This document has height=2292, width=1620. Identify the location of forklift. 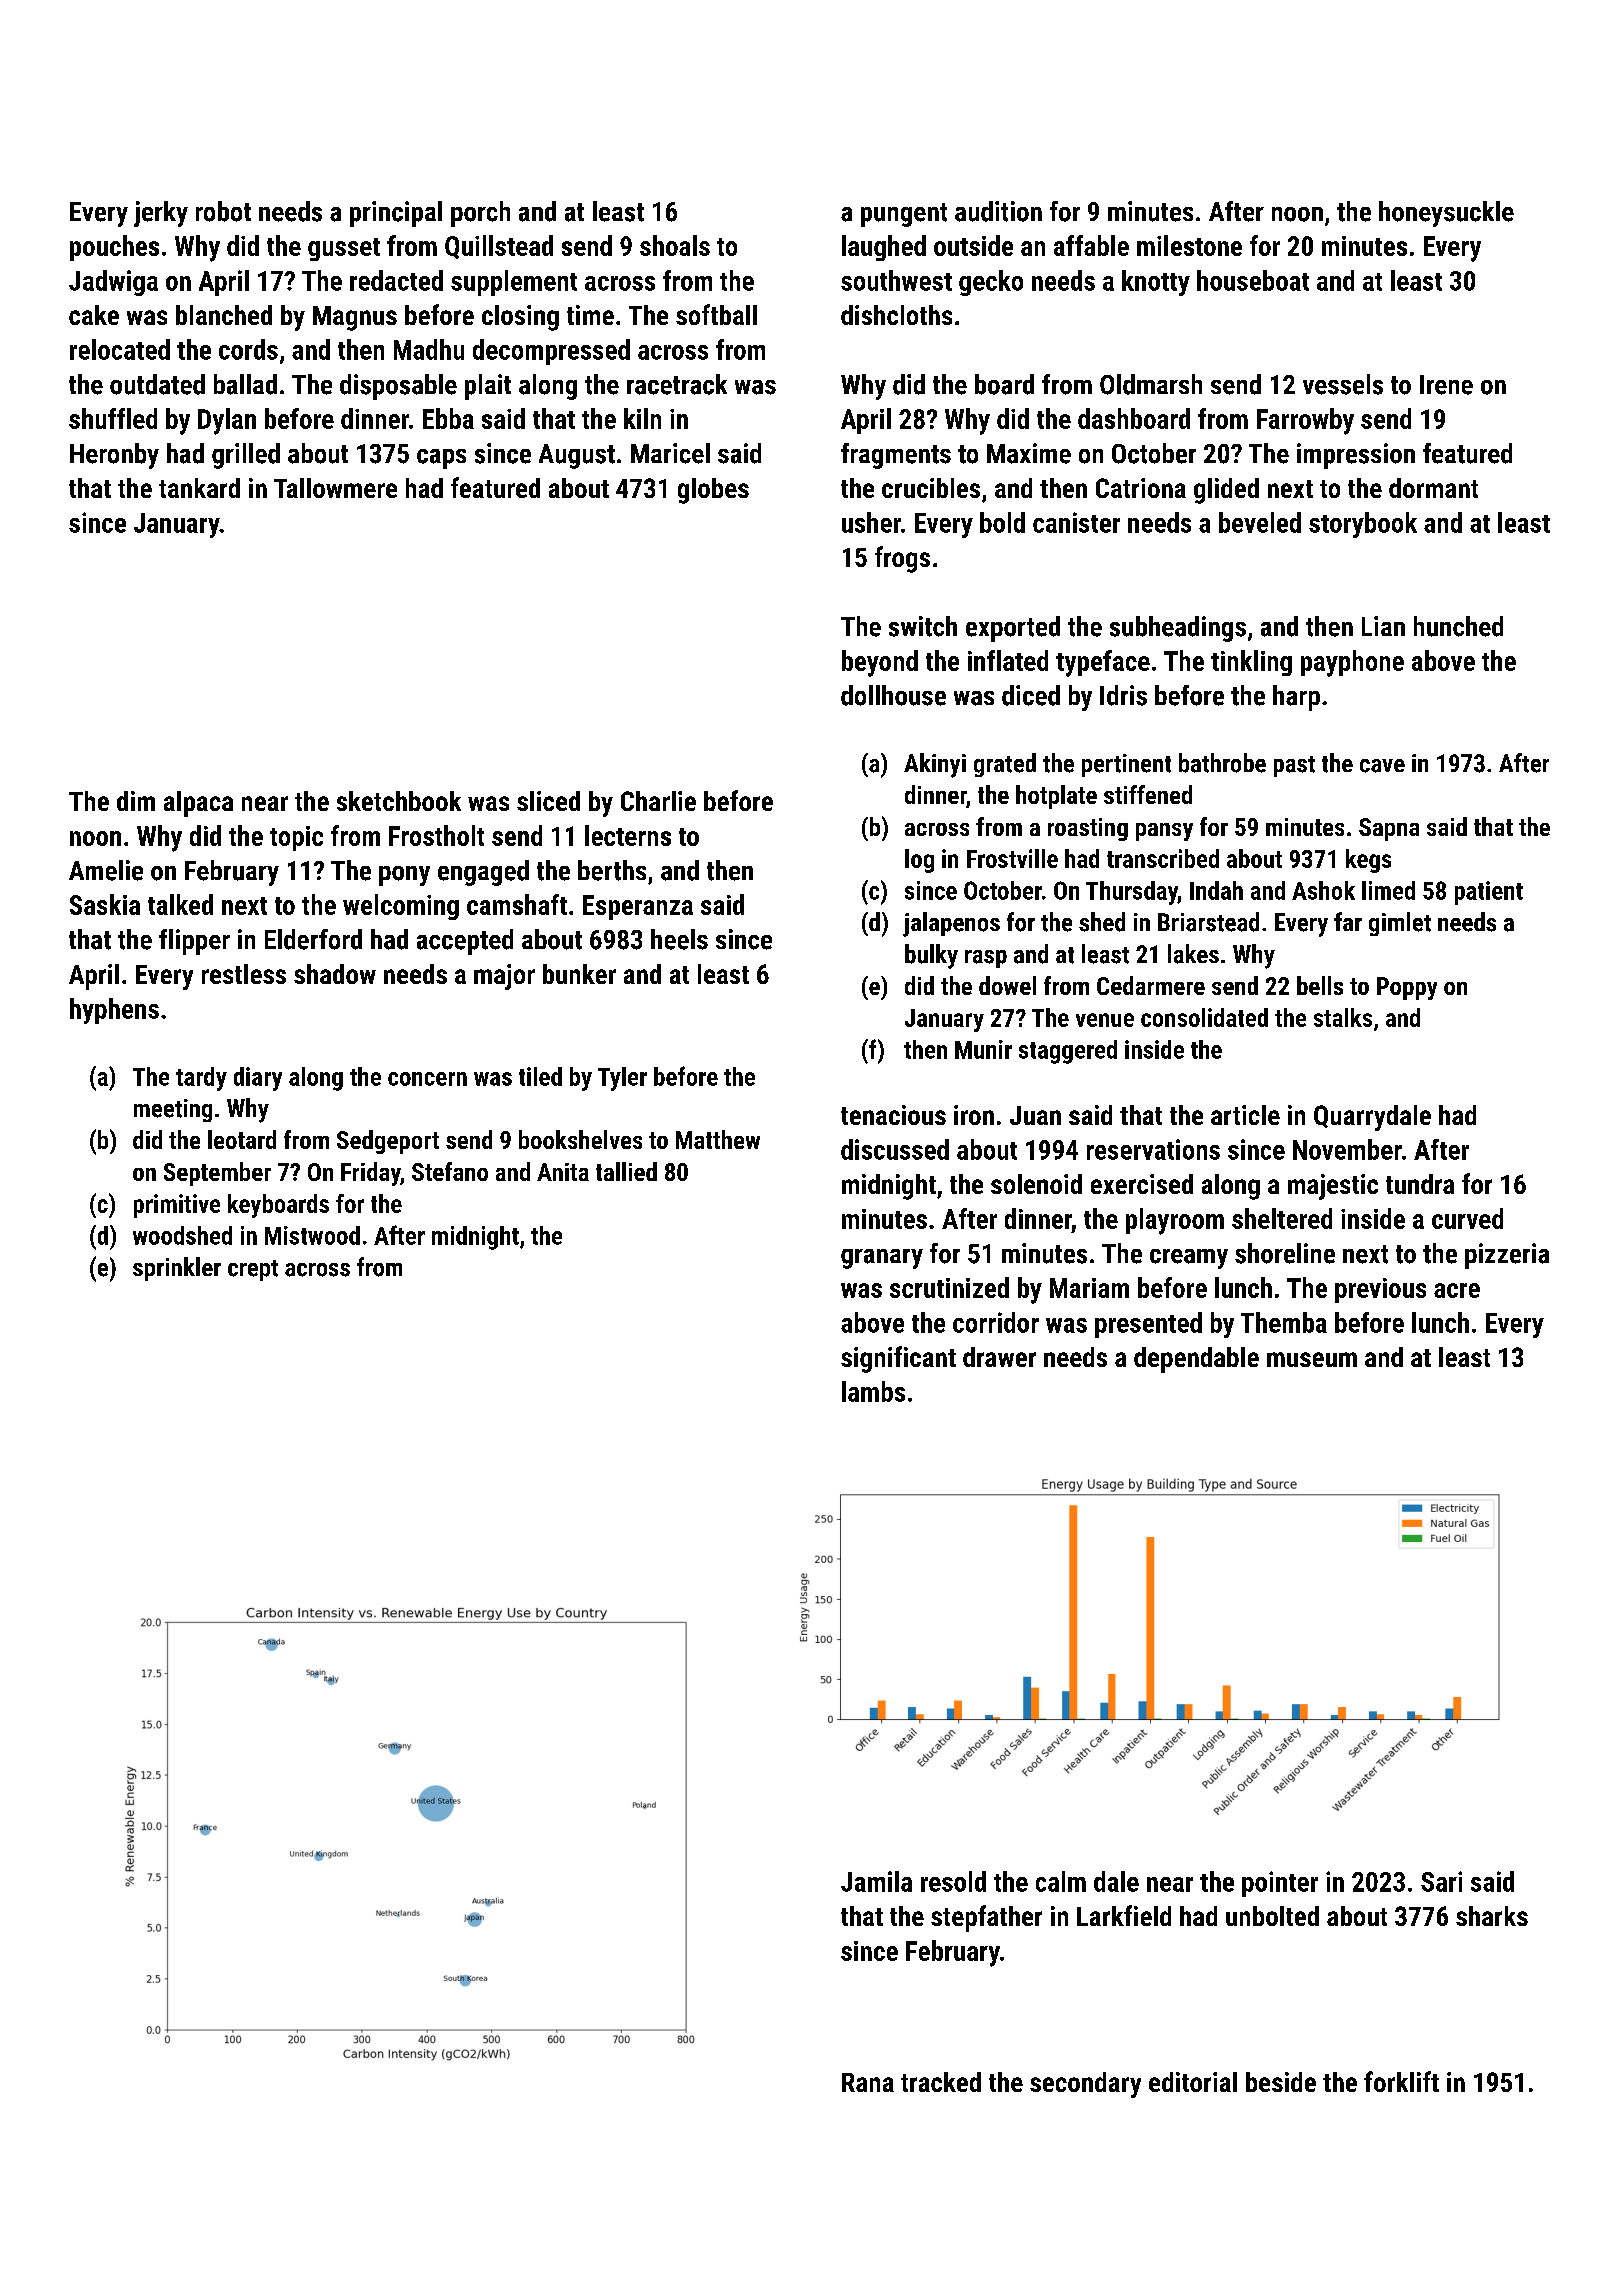
(1401, 2081).
